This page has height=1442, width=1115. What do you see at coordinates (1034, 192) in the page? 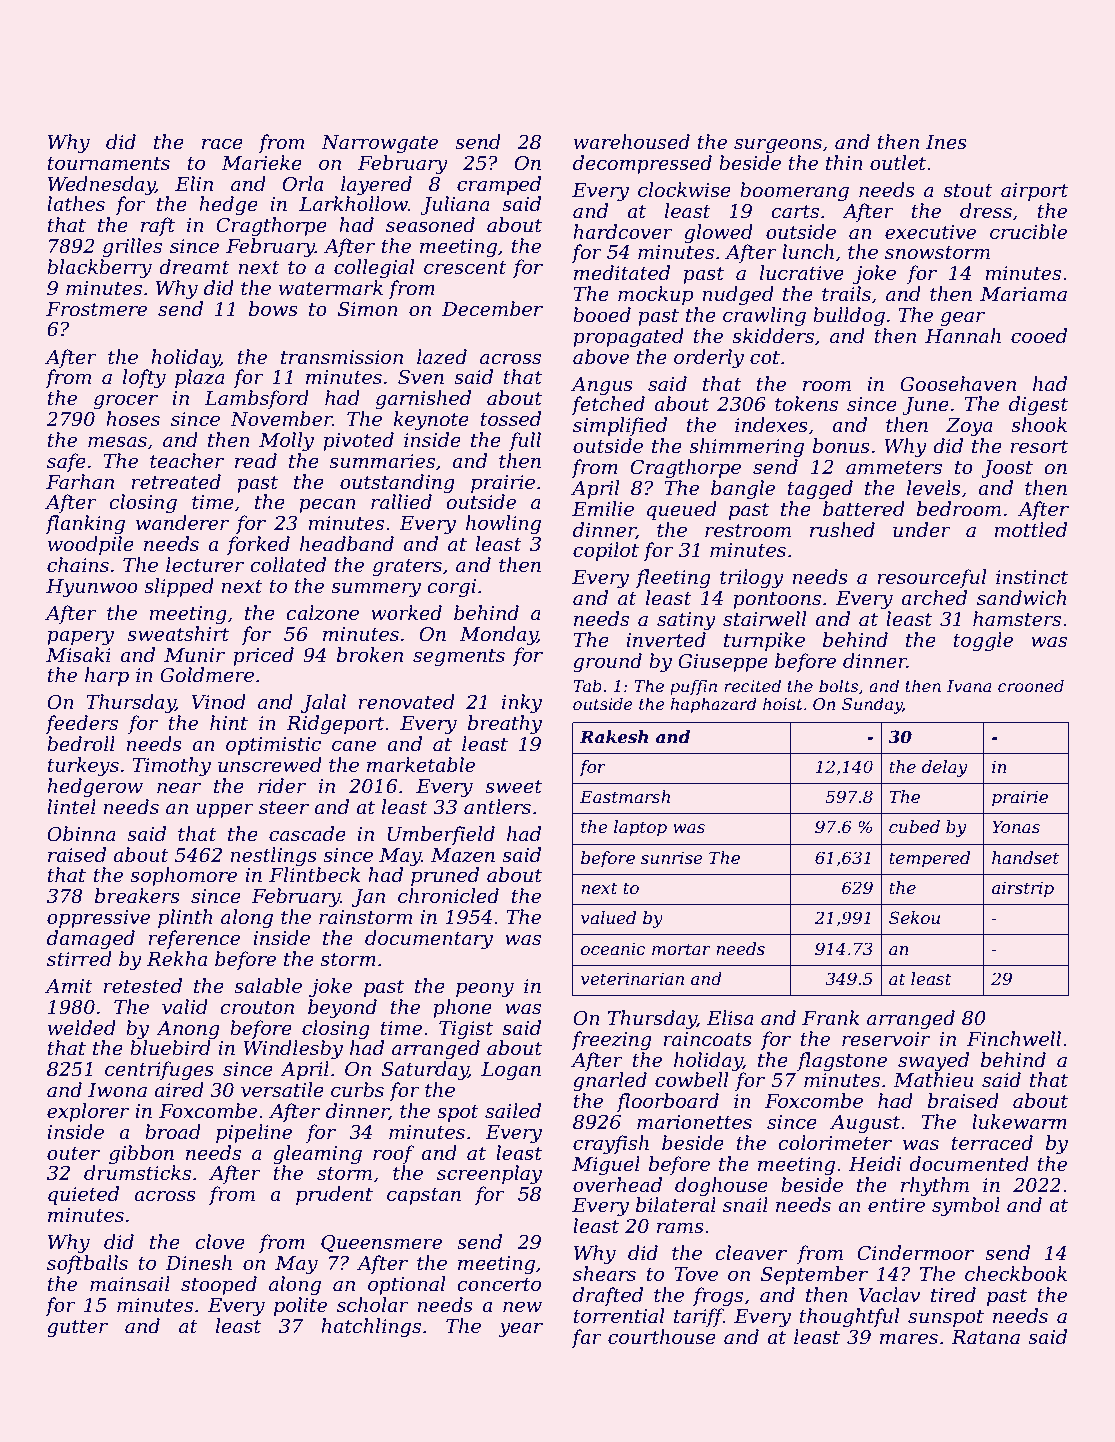
I see `airport` at bounding box center [1034, 192].
